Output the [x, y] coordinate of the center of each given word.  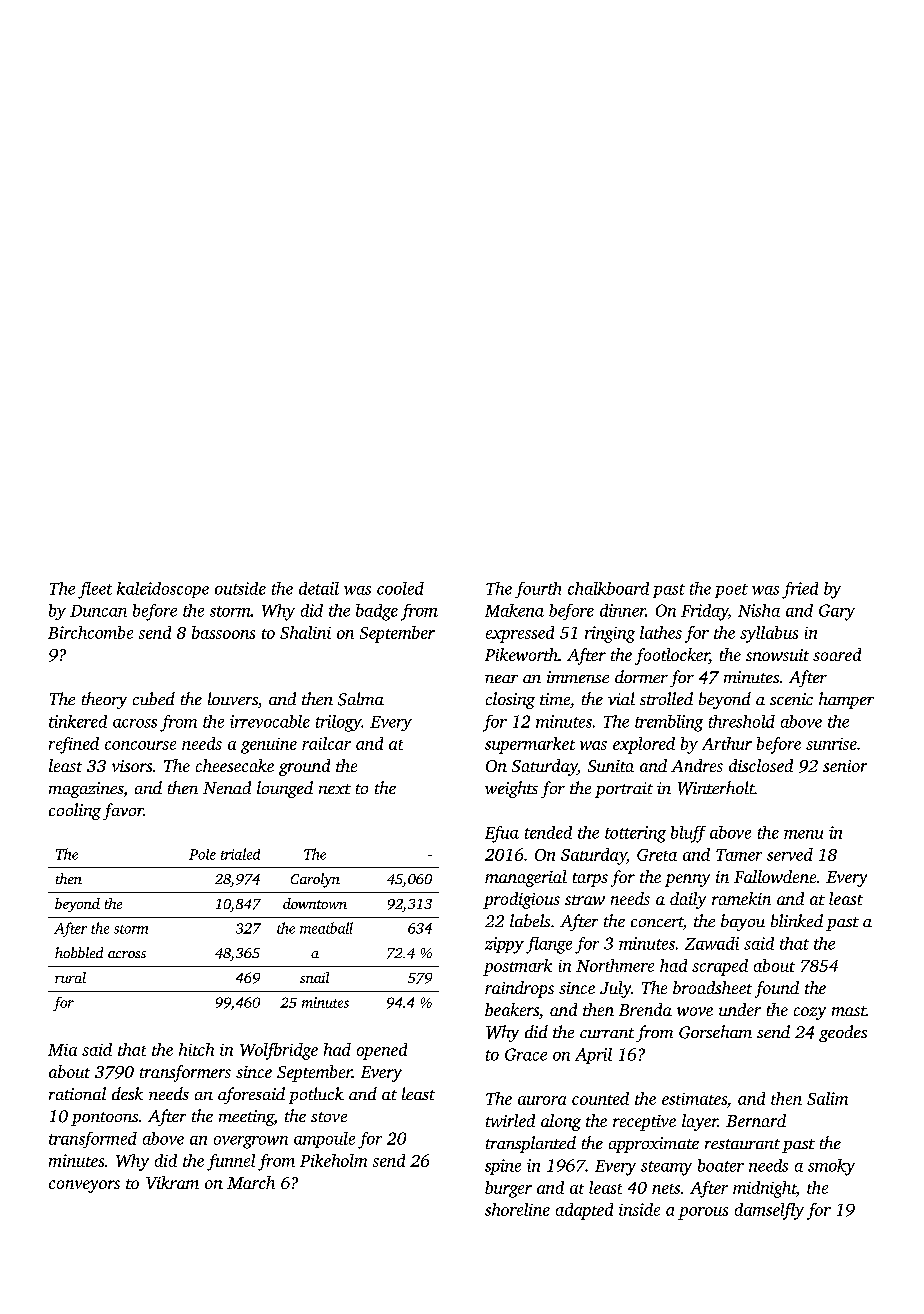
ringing [610, 634]
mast [849, 1011]
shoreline [517, 1209]
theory [104, 700]
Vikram [172, 1182]
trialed [240, 854]
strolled [666, 698]
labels [530, 920]
